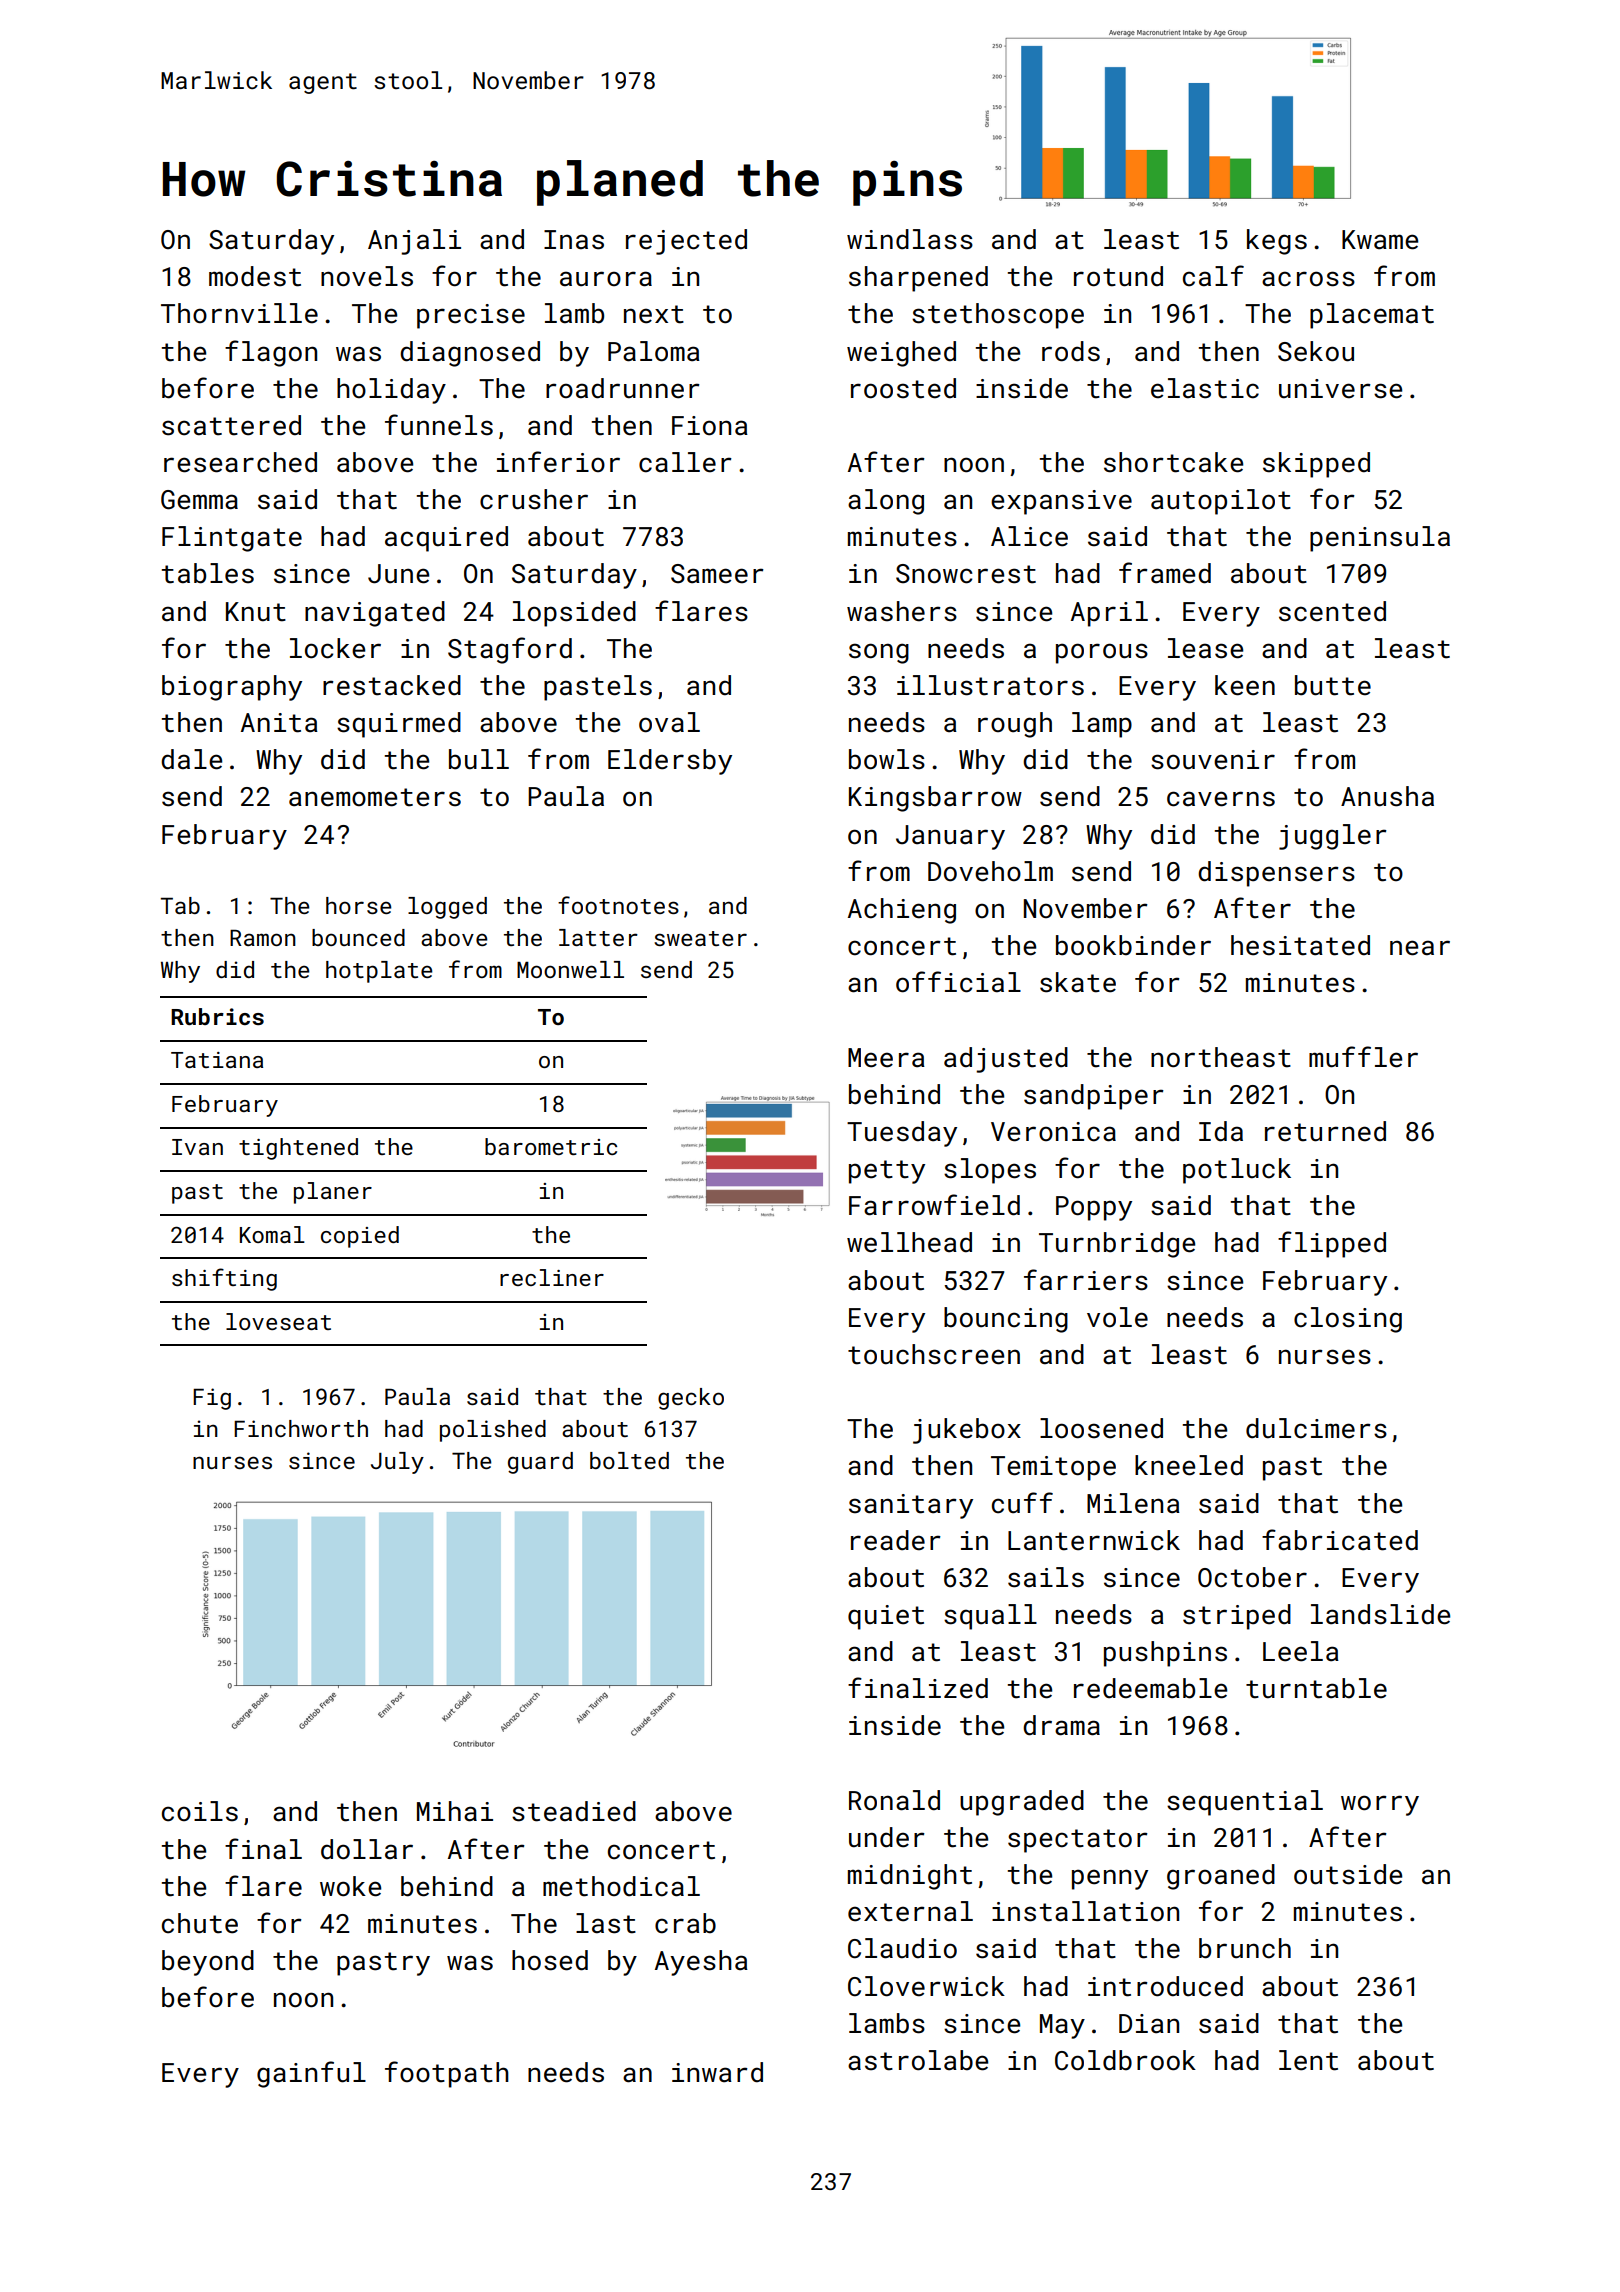  Describe the element at coordinates (447, 2074) in the page. I see `footpath` at that location.
